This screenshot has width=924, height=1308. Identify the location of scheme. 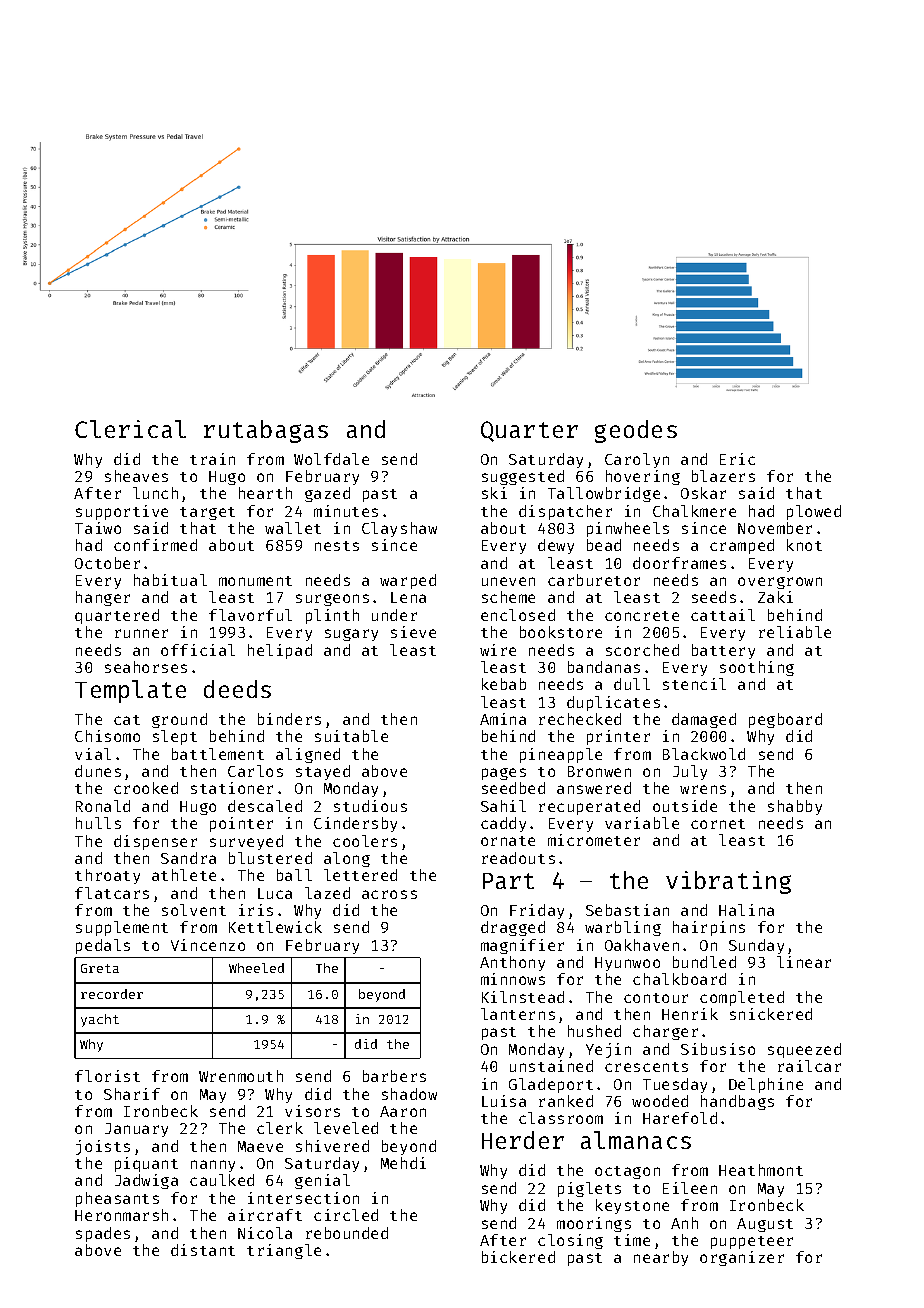
(508, 597).
